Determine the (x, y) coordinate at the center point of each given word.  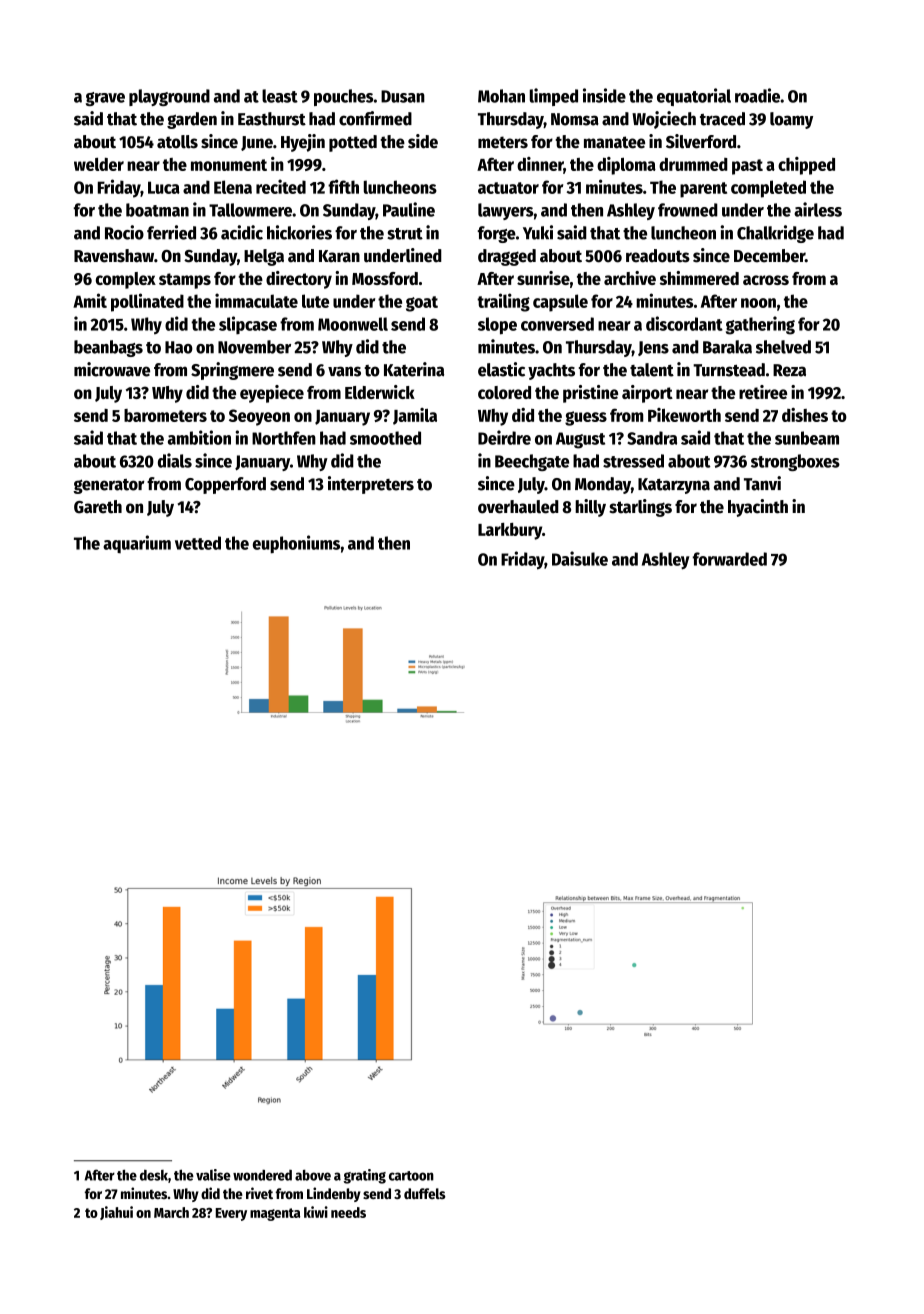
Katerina (414, 369)
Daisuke (580, 558)
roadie (757, 95)
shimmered (699, 278)
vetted (198, 543)
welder (99, 164)
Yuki (538, 232)
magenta (275, 1214)
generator (109, 486)
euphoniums (296, 544)
